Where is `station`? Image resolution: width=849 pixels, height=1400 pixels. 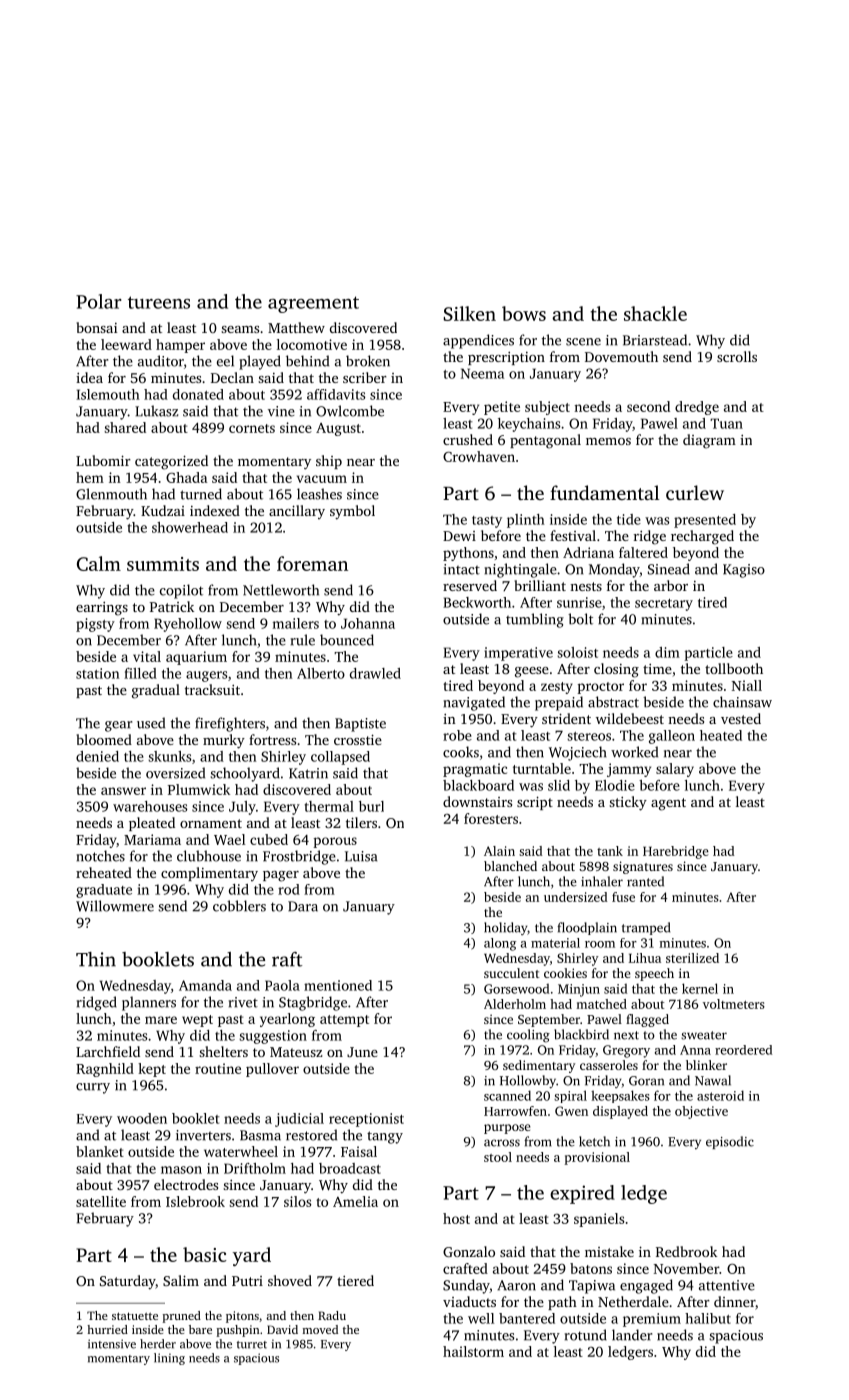
station is located at coordinates (97, 673).
